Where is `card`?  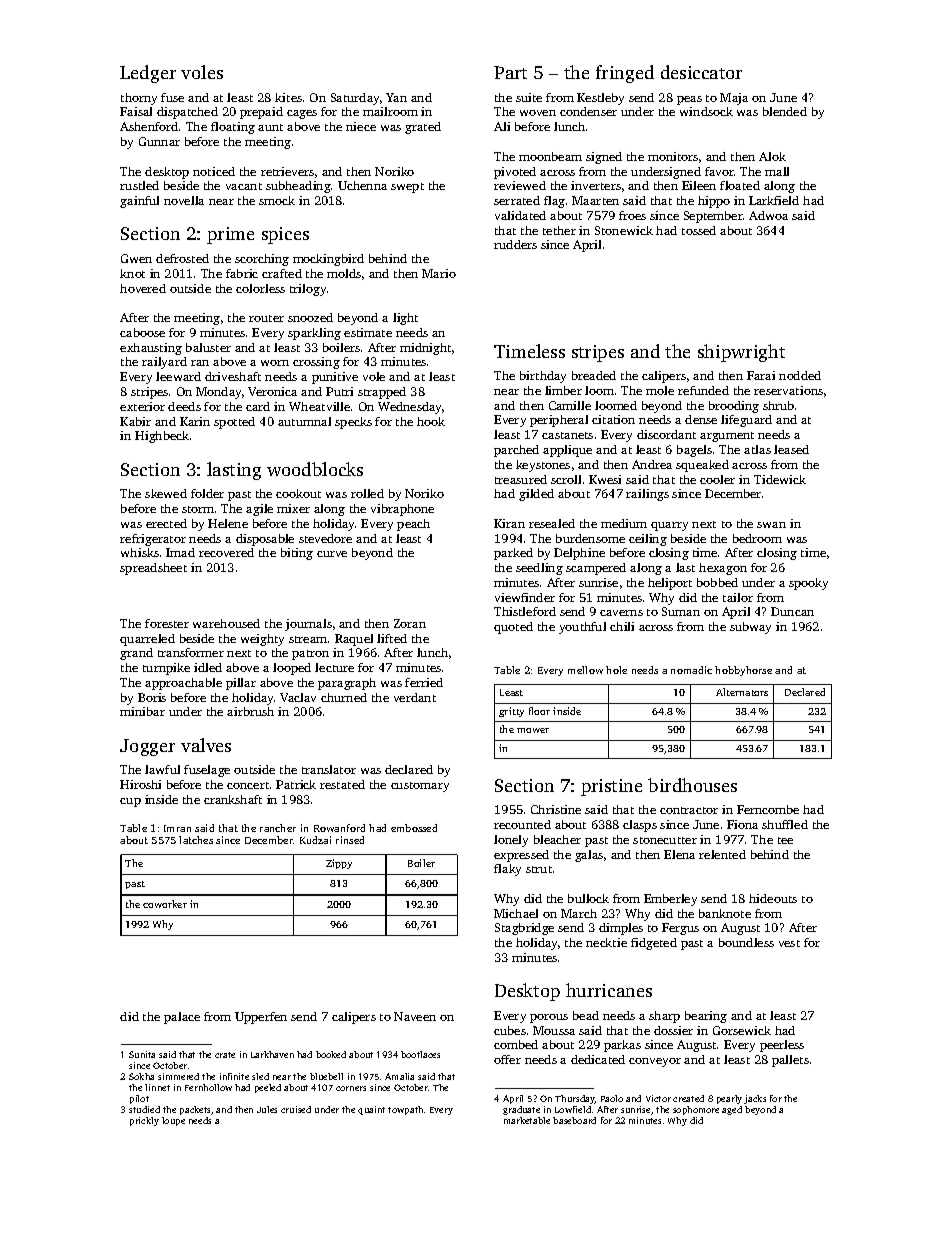
card is located at coordinates (258, 406).
